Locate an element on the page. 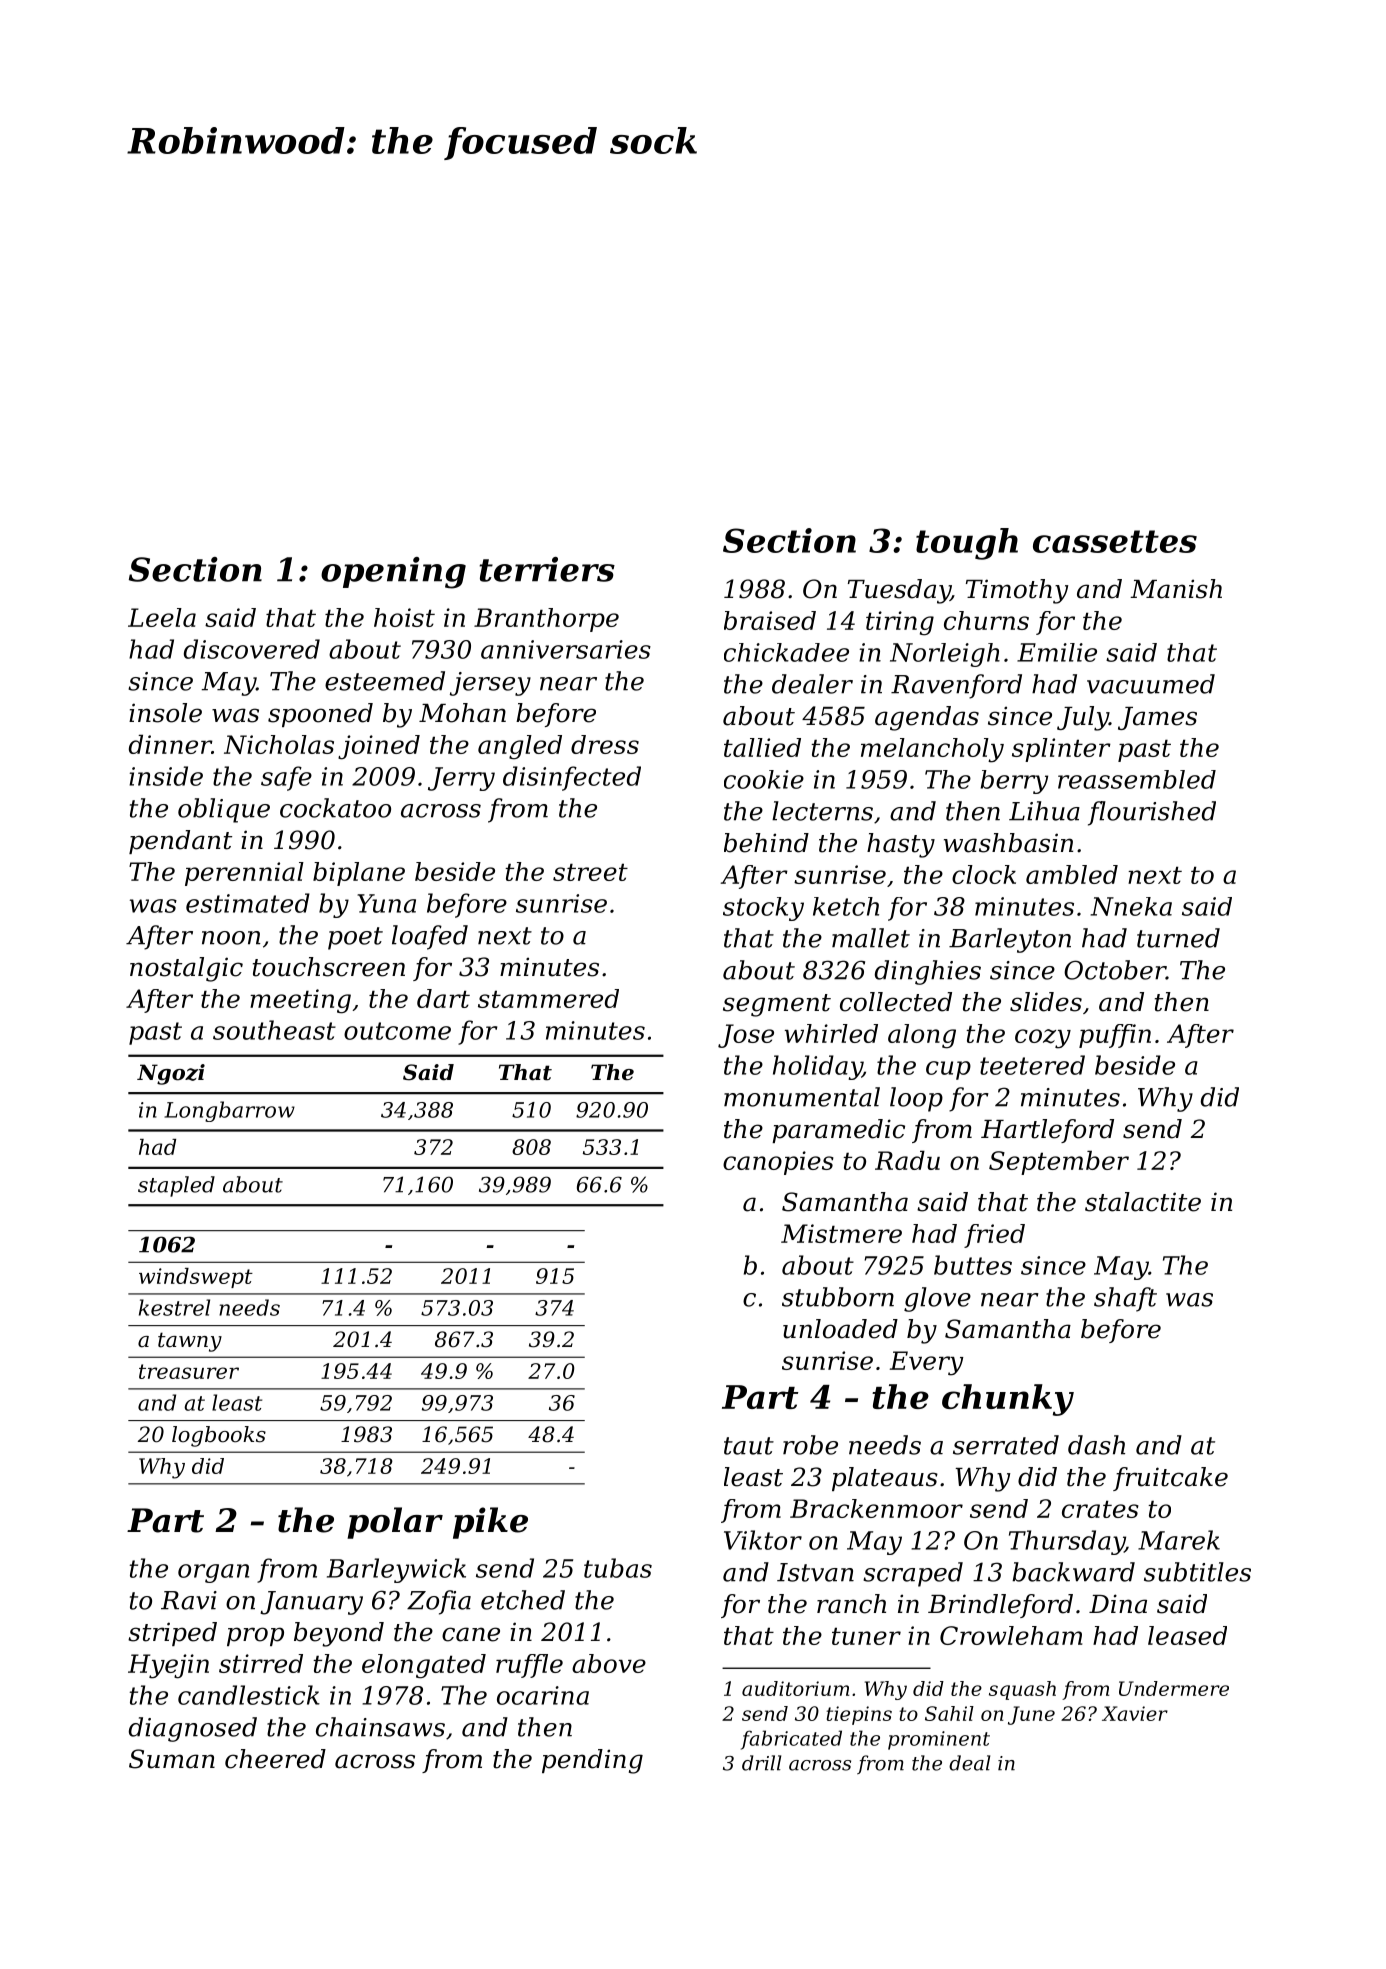 The width and height of the page is (1386, 1969). taut is located at coordinates (749, 1446).
